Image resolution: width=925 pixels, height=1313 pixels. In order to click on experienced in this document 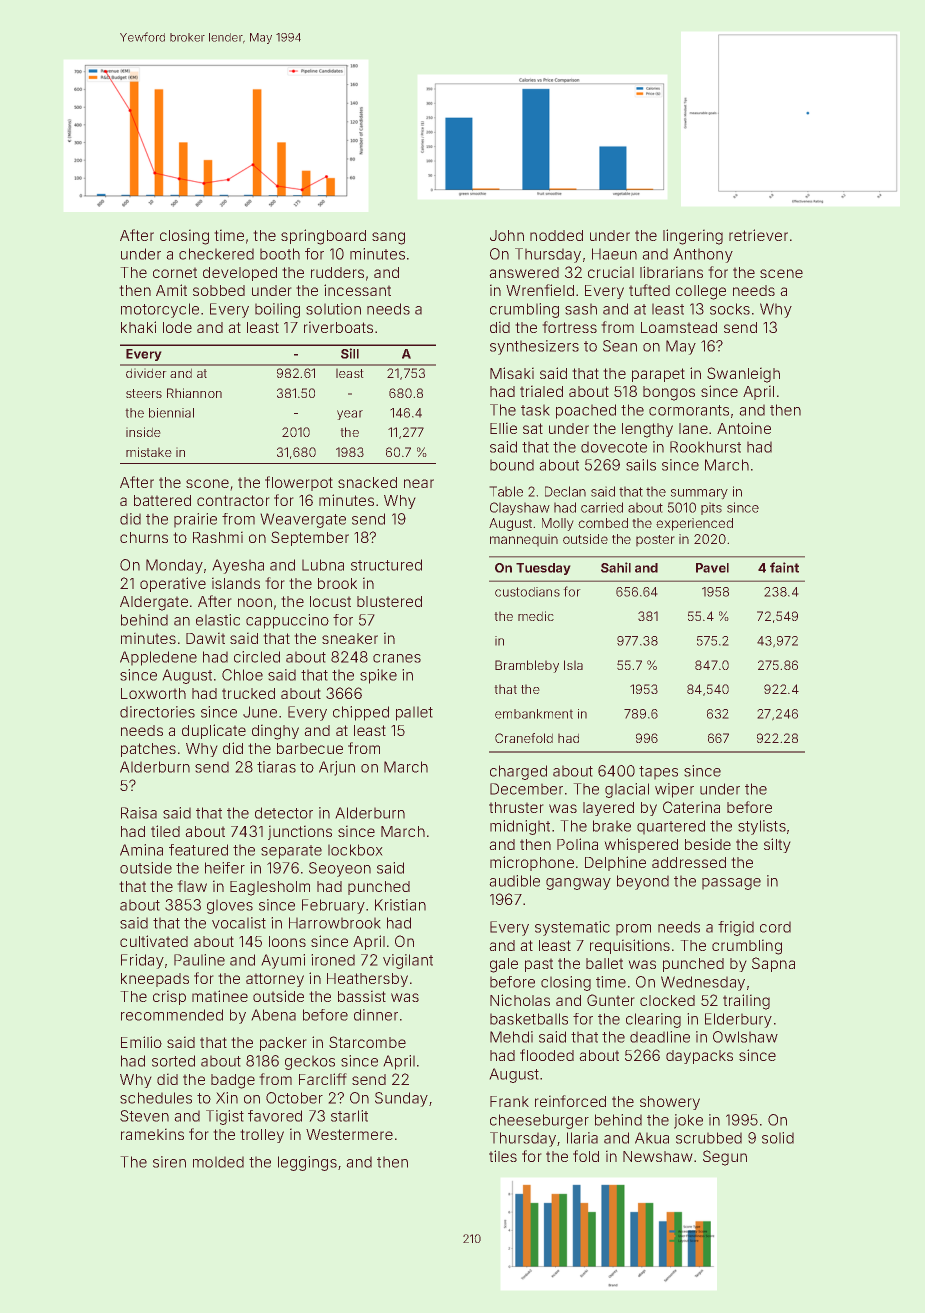, I will do `click(694, 524)`.
